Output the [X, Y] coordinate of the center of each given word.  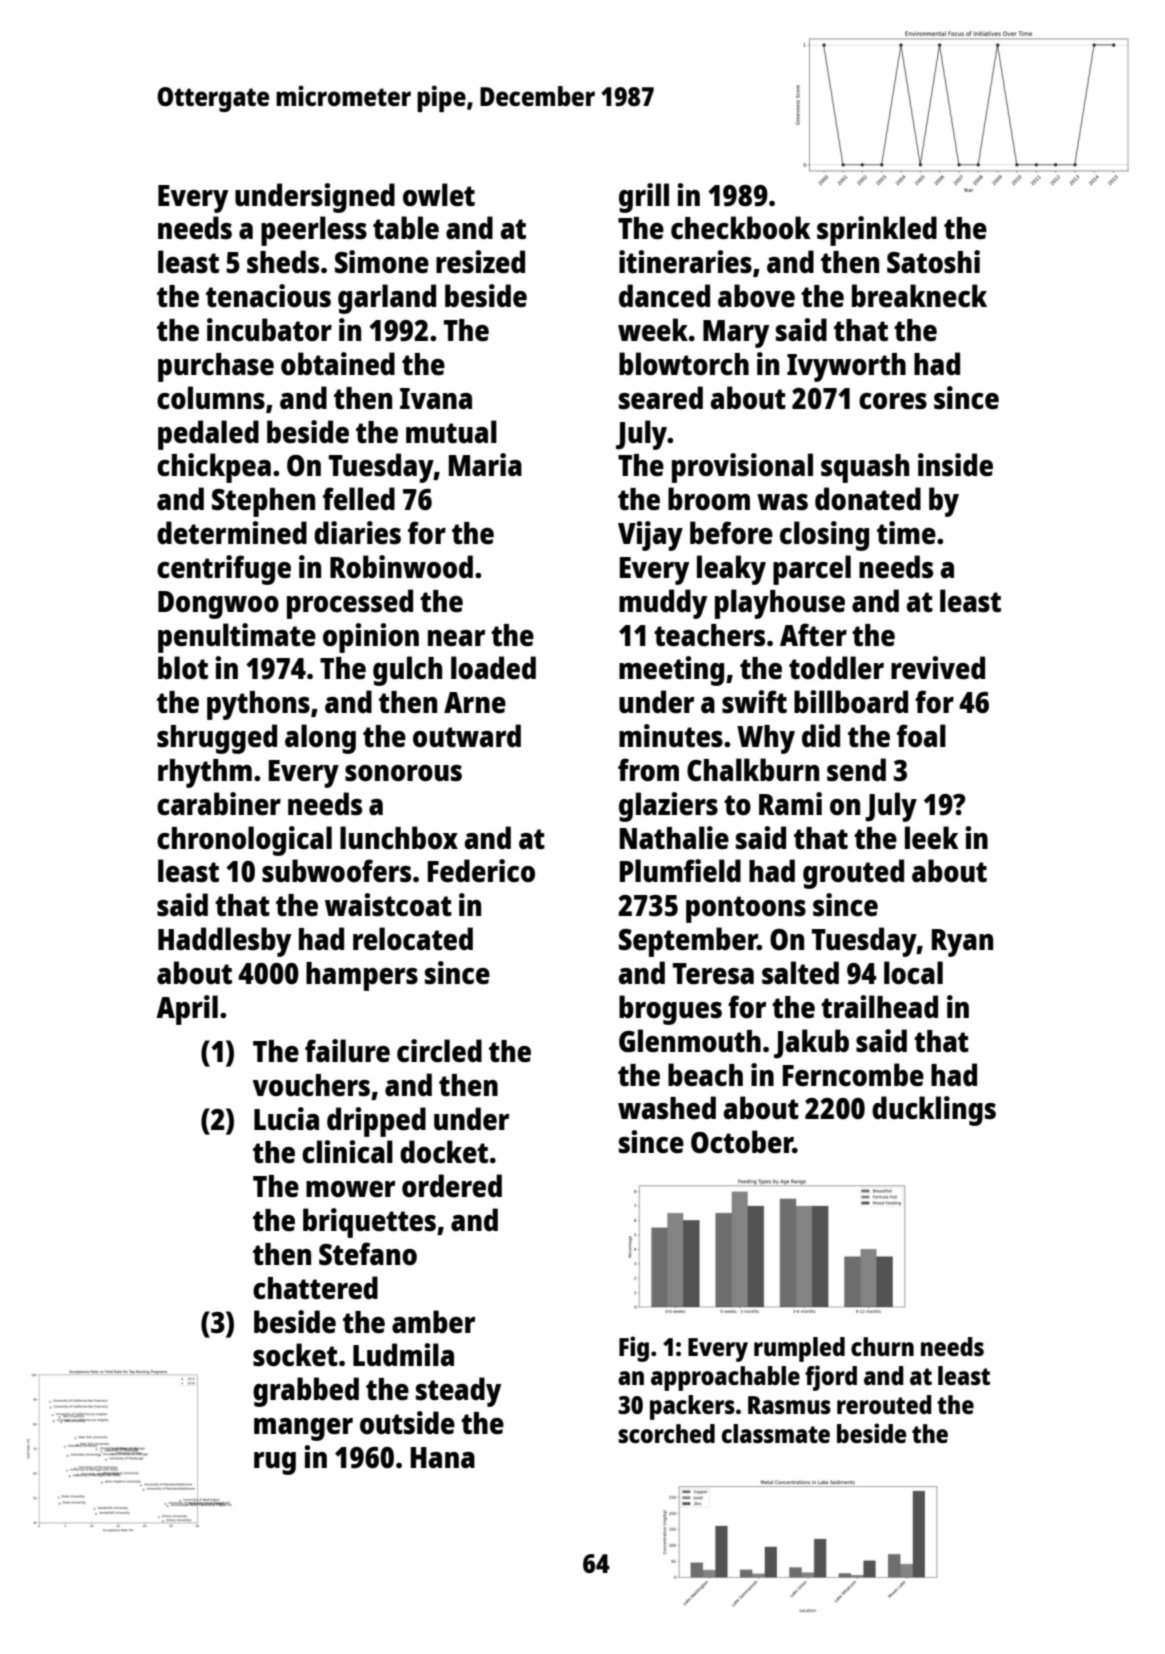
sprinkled [877, 231]
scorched [666, 1433]
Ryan [962, 943]
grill [644, 198]
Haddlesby [224, 942]
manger [303, 1429]
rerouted [884, 1404]
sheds [283, 262]
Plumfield [680, 871]
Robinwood [401, 566]
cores [893, 401]
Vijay [650, 536]
